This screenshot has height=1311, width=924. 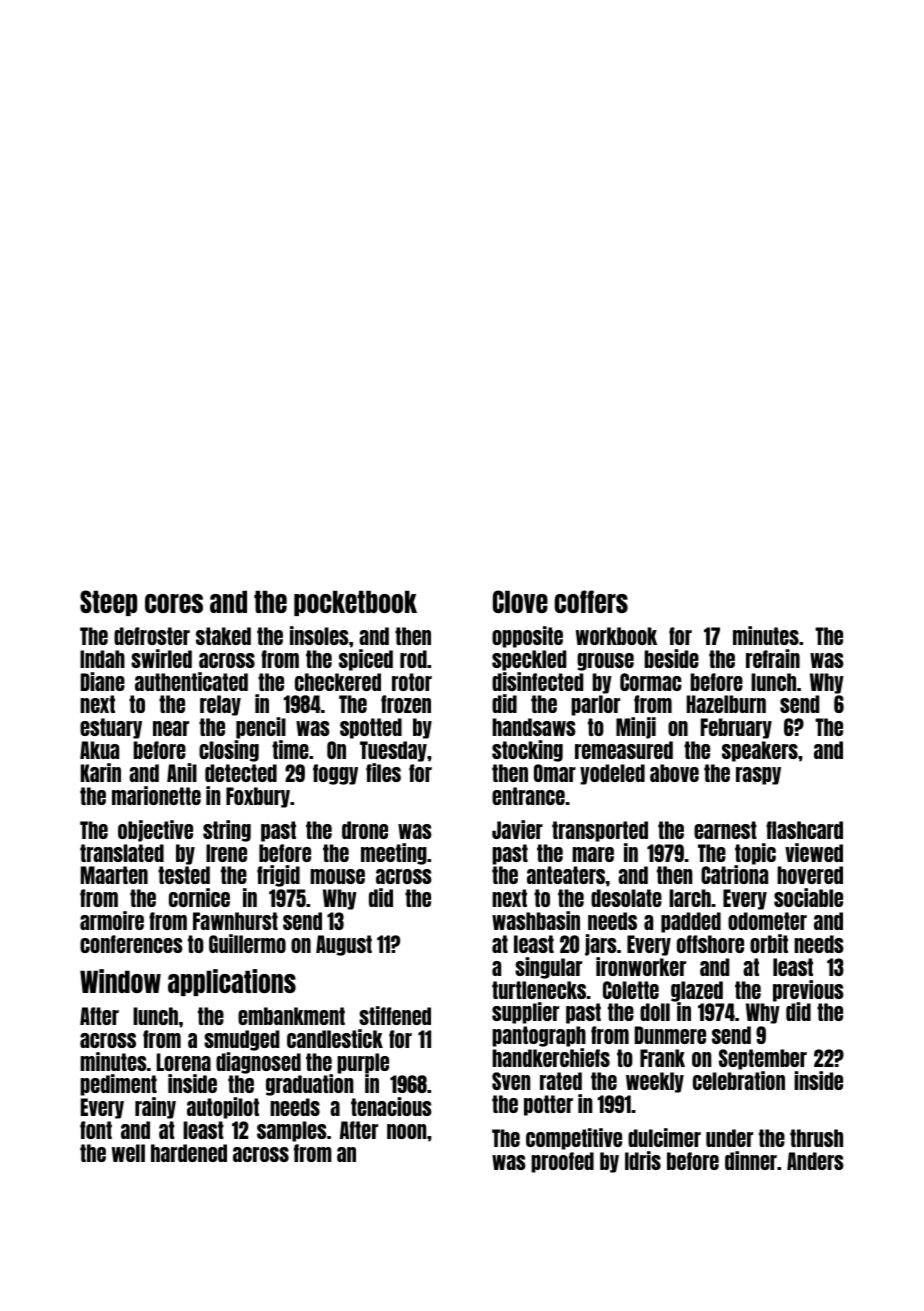 I want to click on Diane, so click(x=103, y=681).
